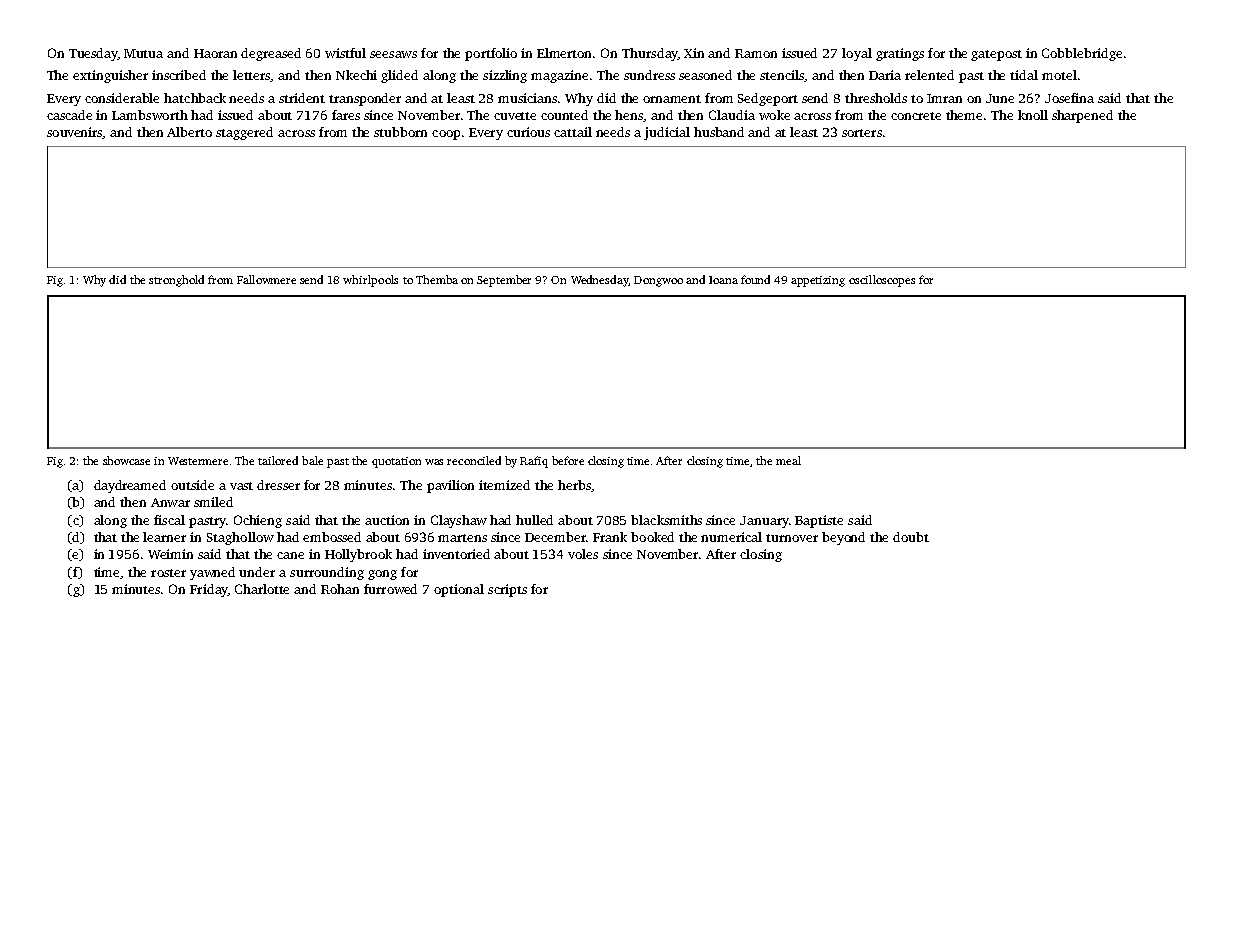  I want to click on doubt, so click(911, 537).
